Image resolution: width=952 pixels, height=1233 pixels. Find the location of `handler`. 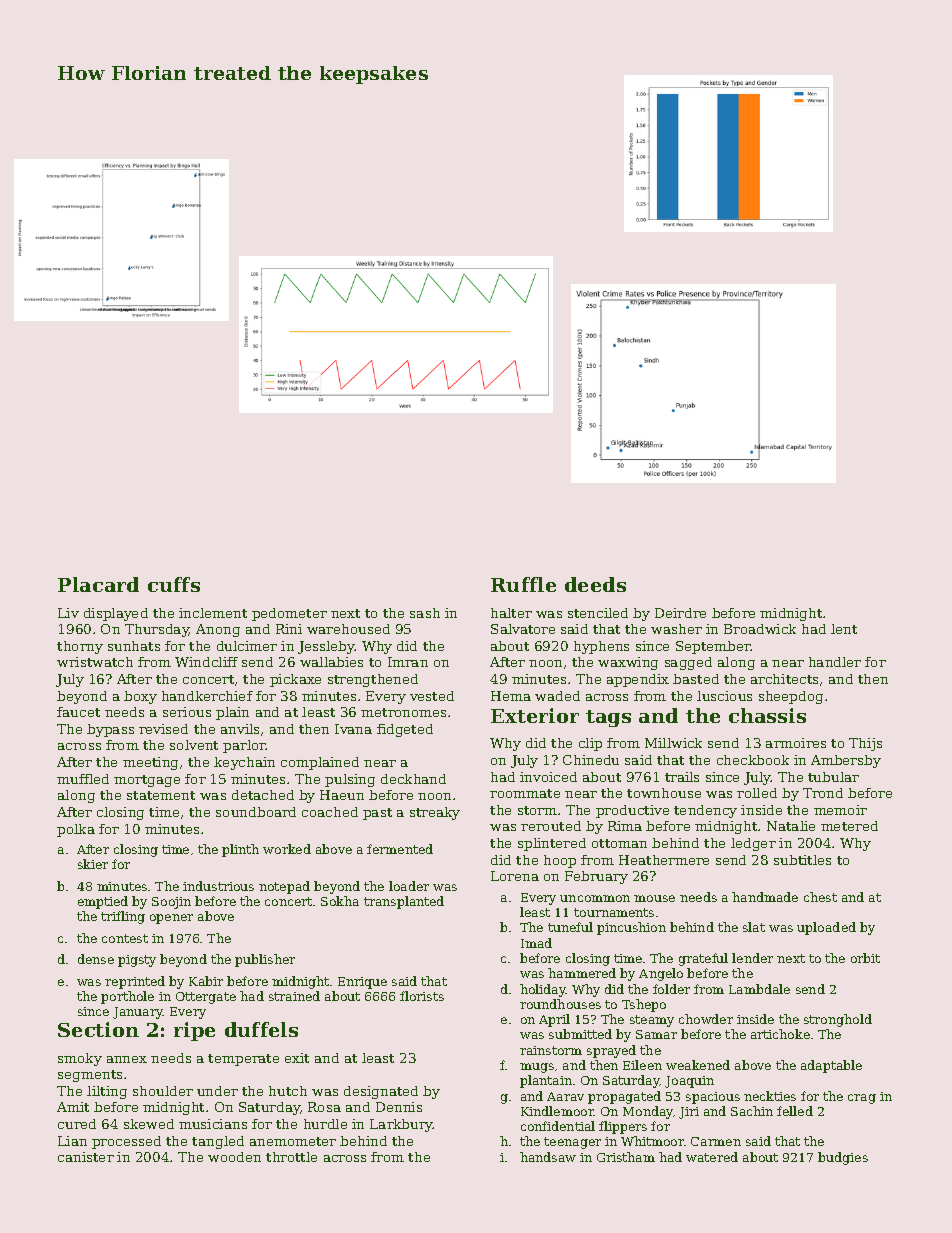

handler is located at coordinates (835, 662).
